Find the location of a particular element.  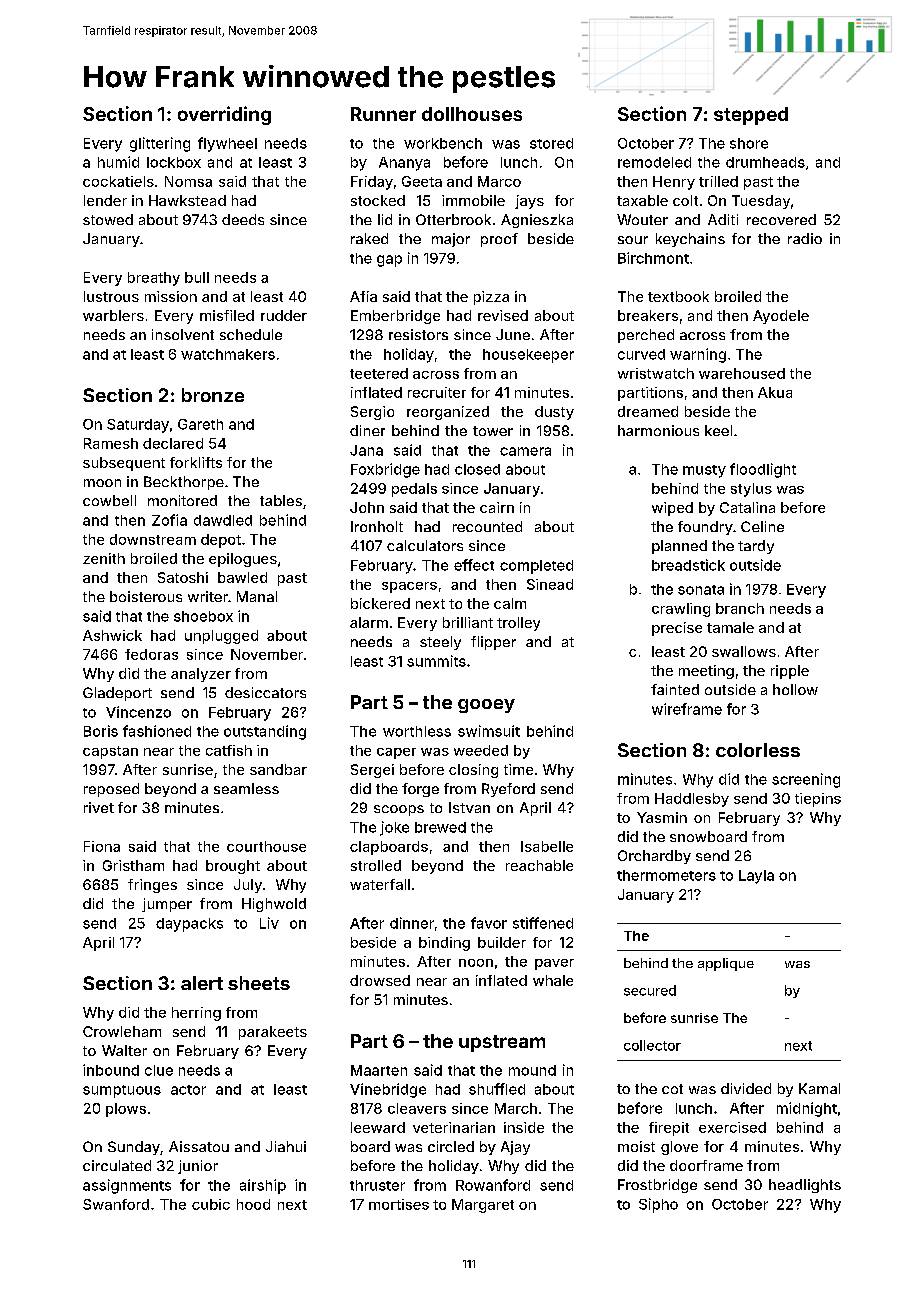

depot is located at coordinates (221, 541).
